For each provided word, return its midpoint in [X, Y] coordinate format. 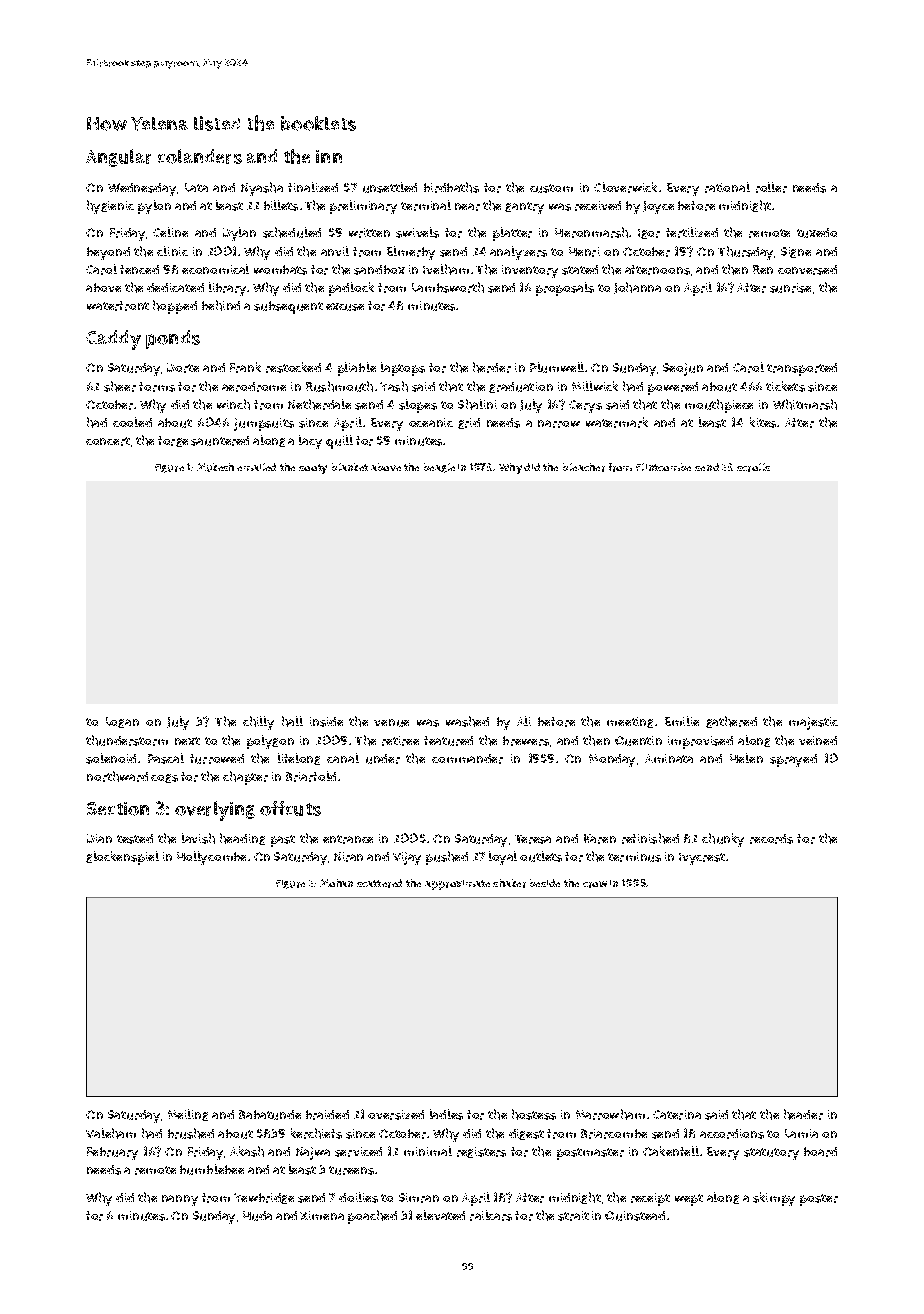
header [803, 1114]
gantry [524, 208]
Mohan [336, 883]
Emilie [682, 721]
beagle [439, 468]
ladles [446, 1114]
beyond [108, 253]
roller [771, 187]
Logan [122, 722]
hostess [534, 1114]
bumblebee [212, 1169]
